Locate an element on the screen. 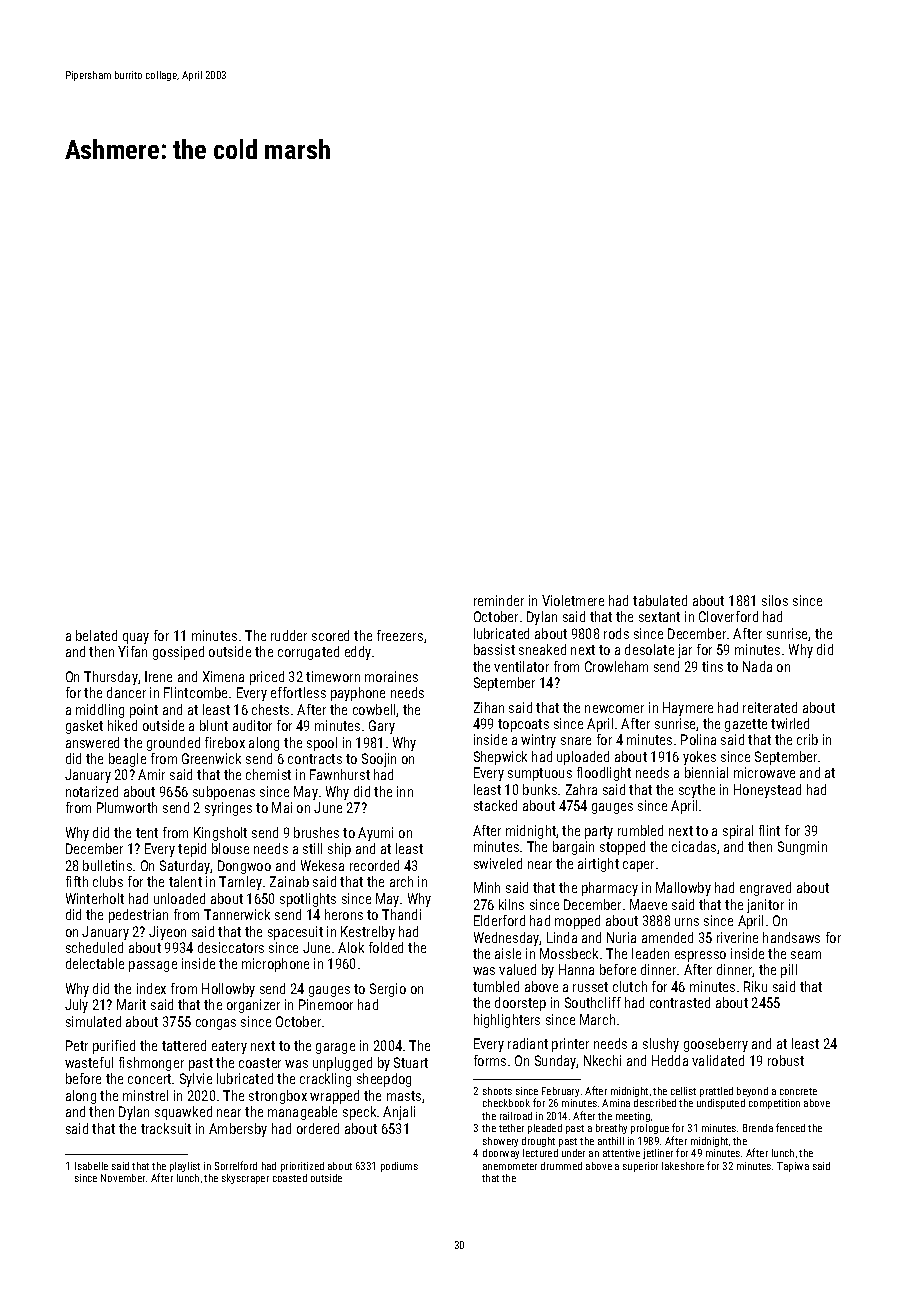 The height and width of the screenshot is (1316, 908). engraved is located at coordinates (765, 889).
